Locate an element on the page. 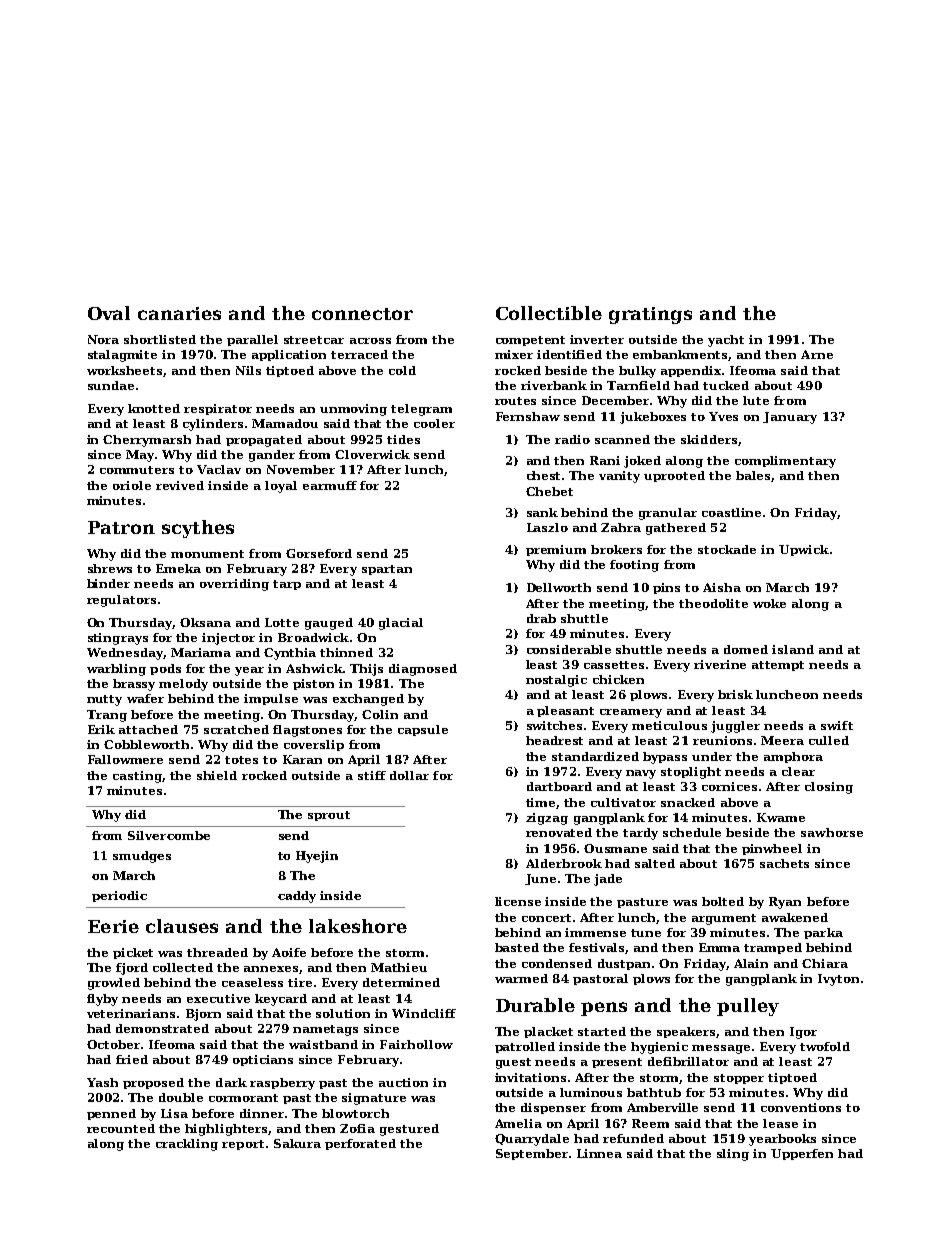 The width and height of the page is (952, 1233). glacial is located at coordinates (401, 624).
